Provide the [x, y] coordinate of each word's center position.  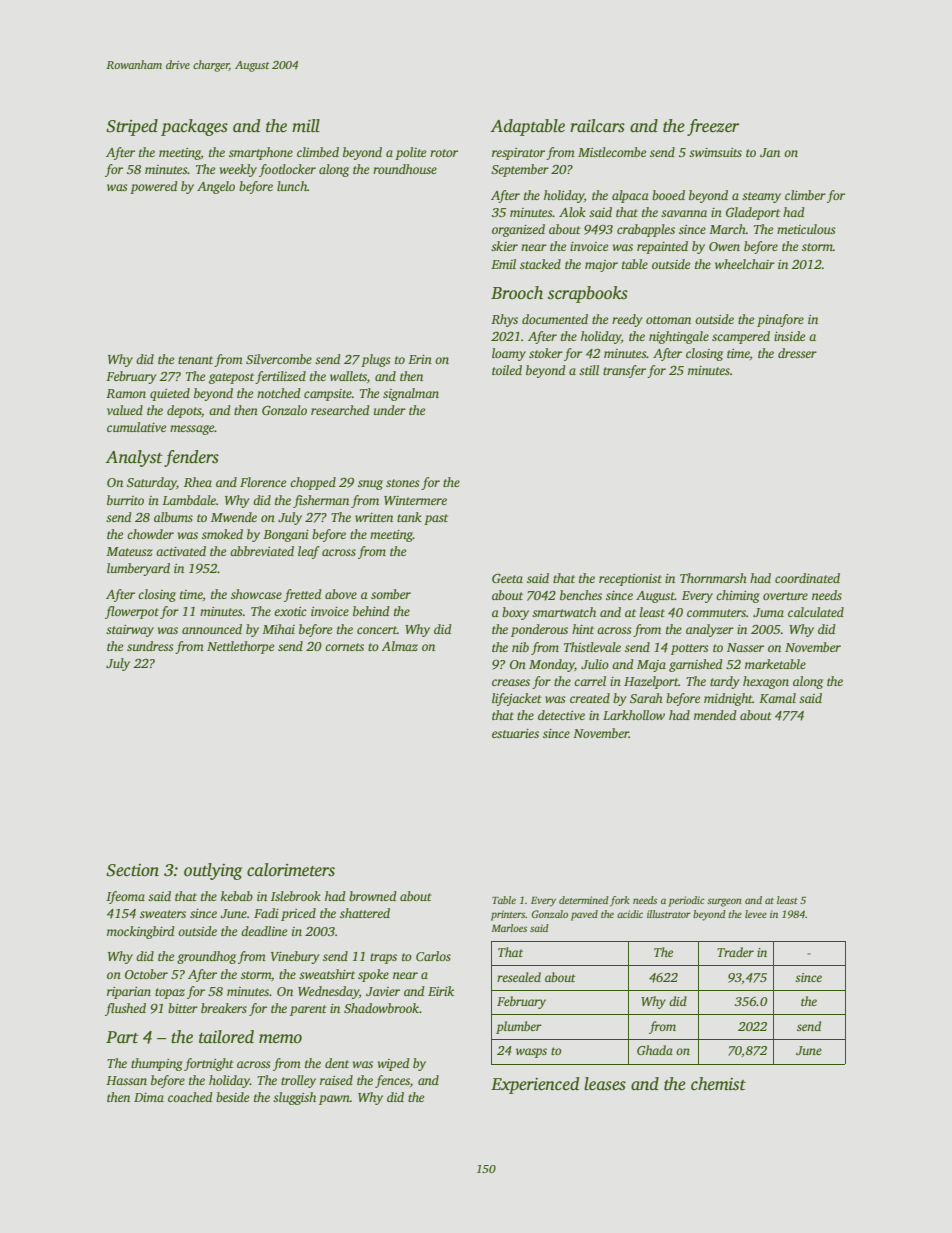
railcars [597, 126]
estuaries [515, 733]
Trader [735, 952]
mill [306, 126]
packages [194, 127]
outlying [213, 871]
